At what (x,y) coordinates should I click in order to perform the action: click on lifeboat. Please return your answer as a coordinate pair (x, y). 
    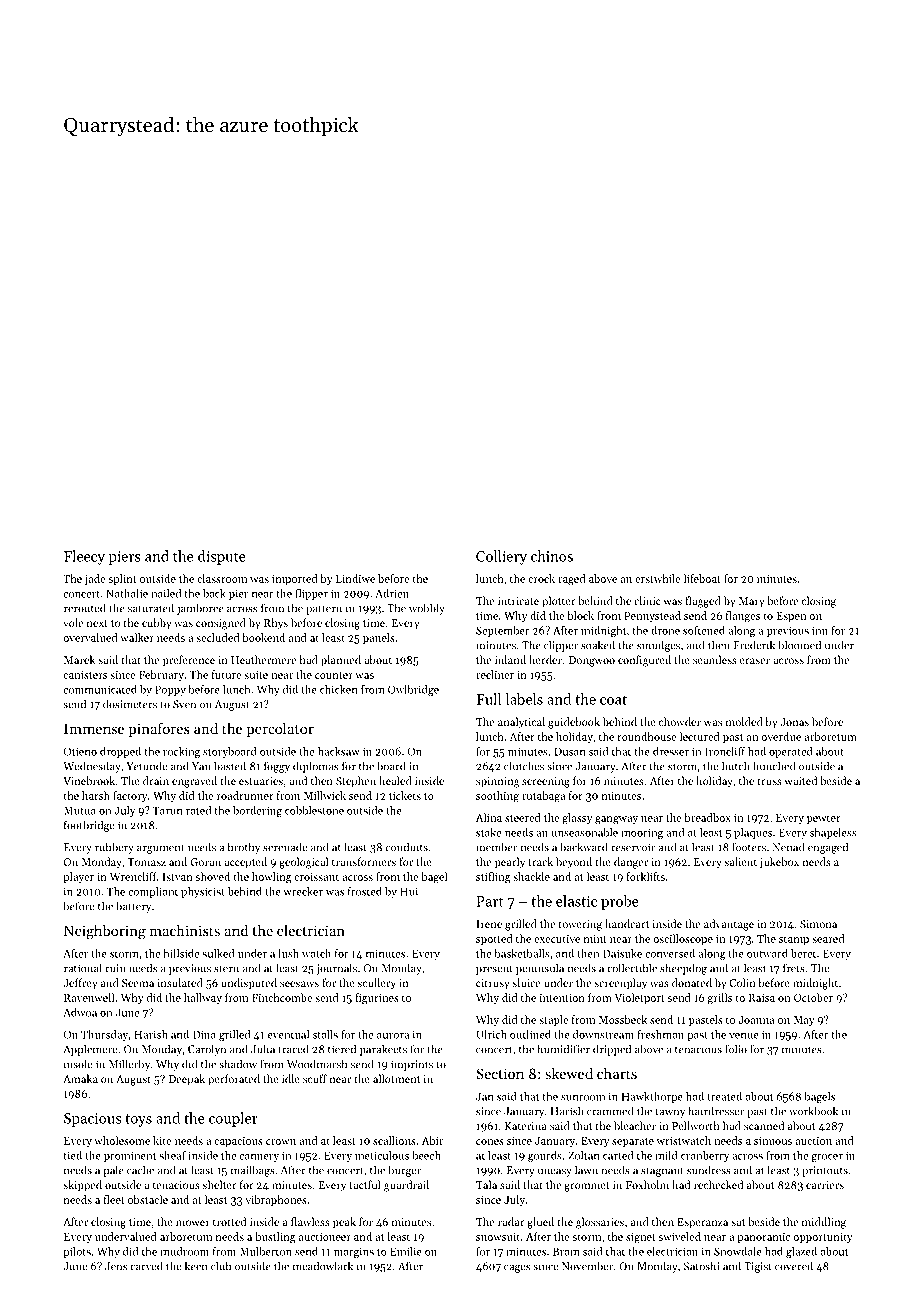
    Looking at the image, I should click on (702, 578).
